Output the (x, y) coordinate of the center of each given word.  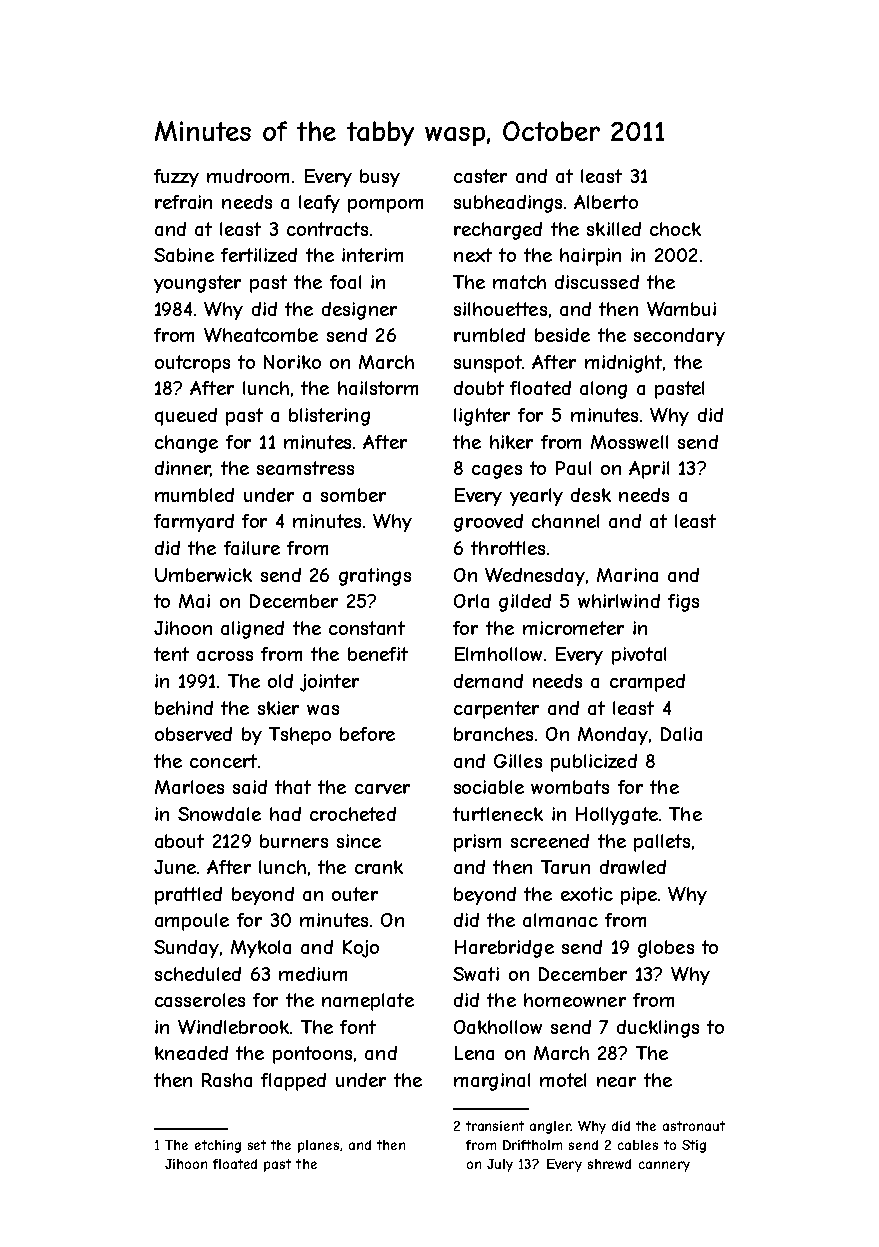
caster (480, 176)
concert (223, 761)
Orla (471, 601)
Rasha (227, 1080)
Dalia (681, 734)
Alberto (606, 202)
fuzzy (176, 178)
